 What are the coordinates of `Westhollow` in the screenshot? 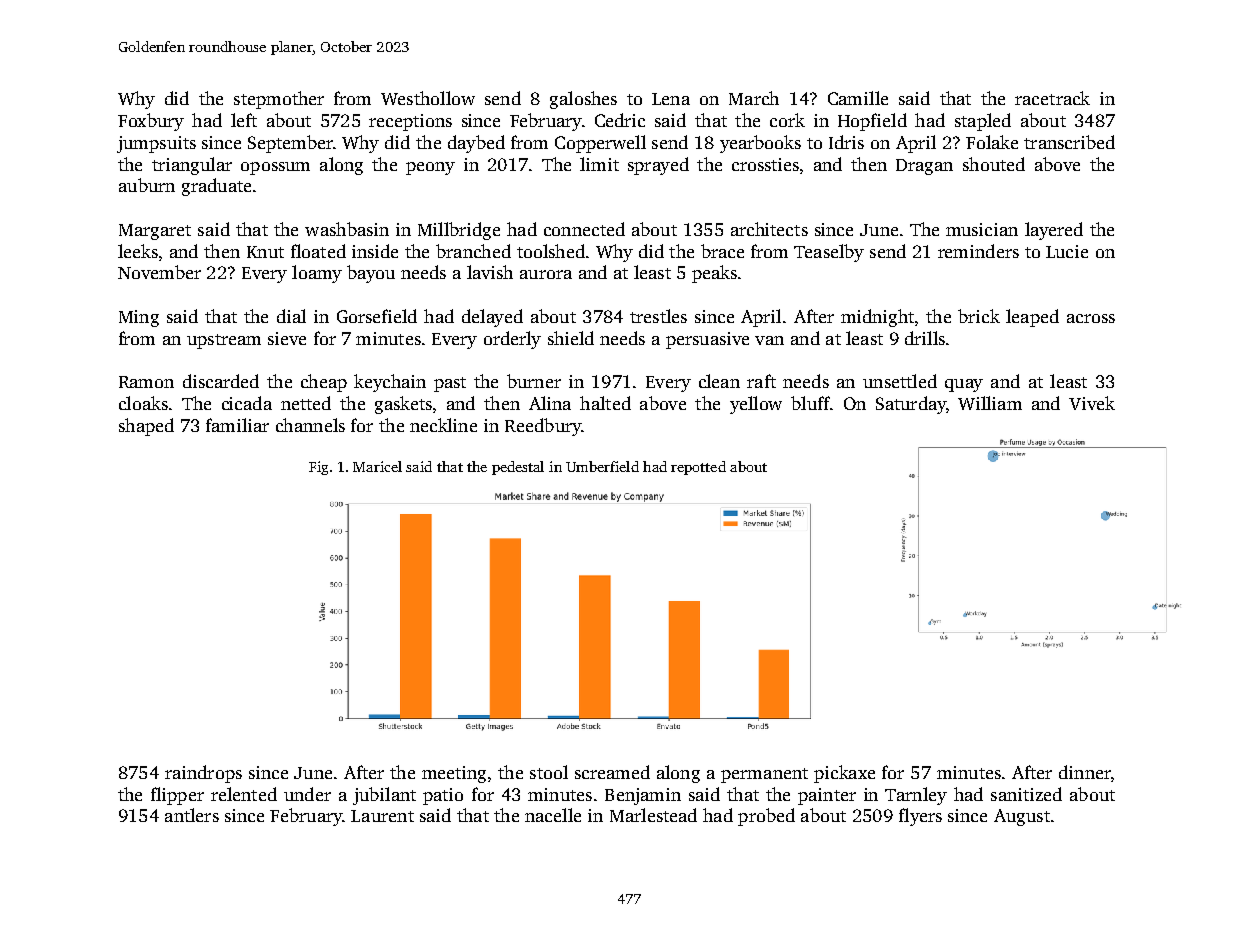 It's located at (428, 98).
